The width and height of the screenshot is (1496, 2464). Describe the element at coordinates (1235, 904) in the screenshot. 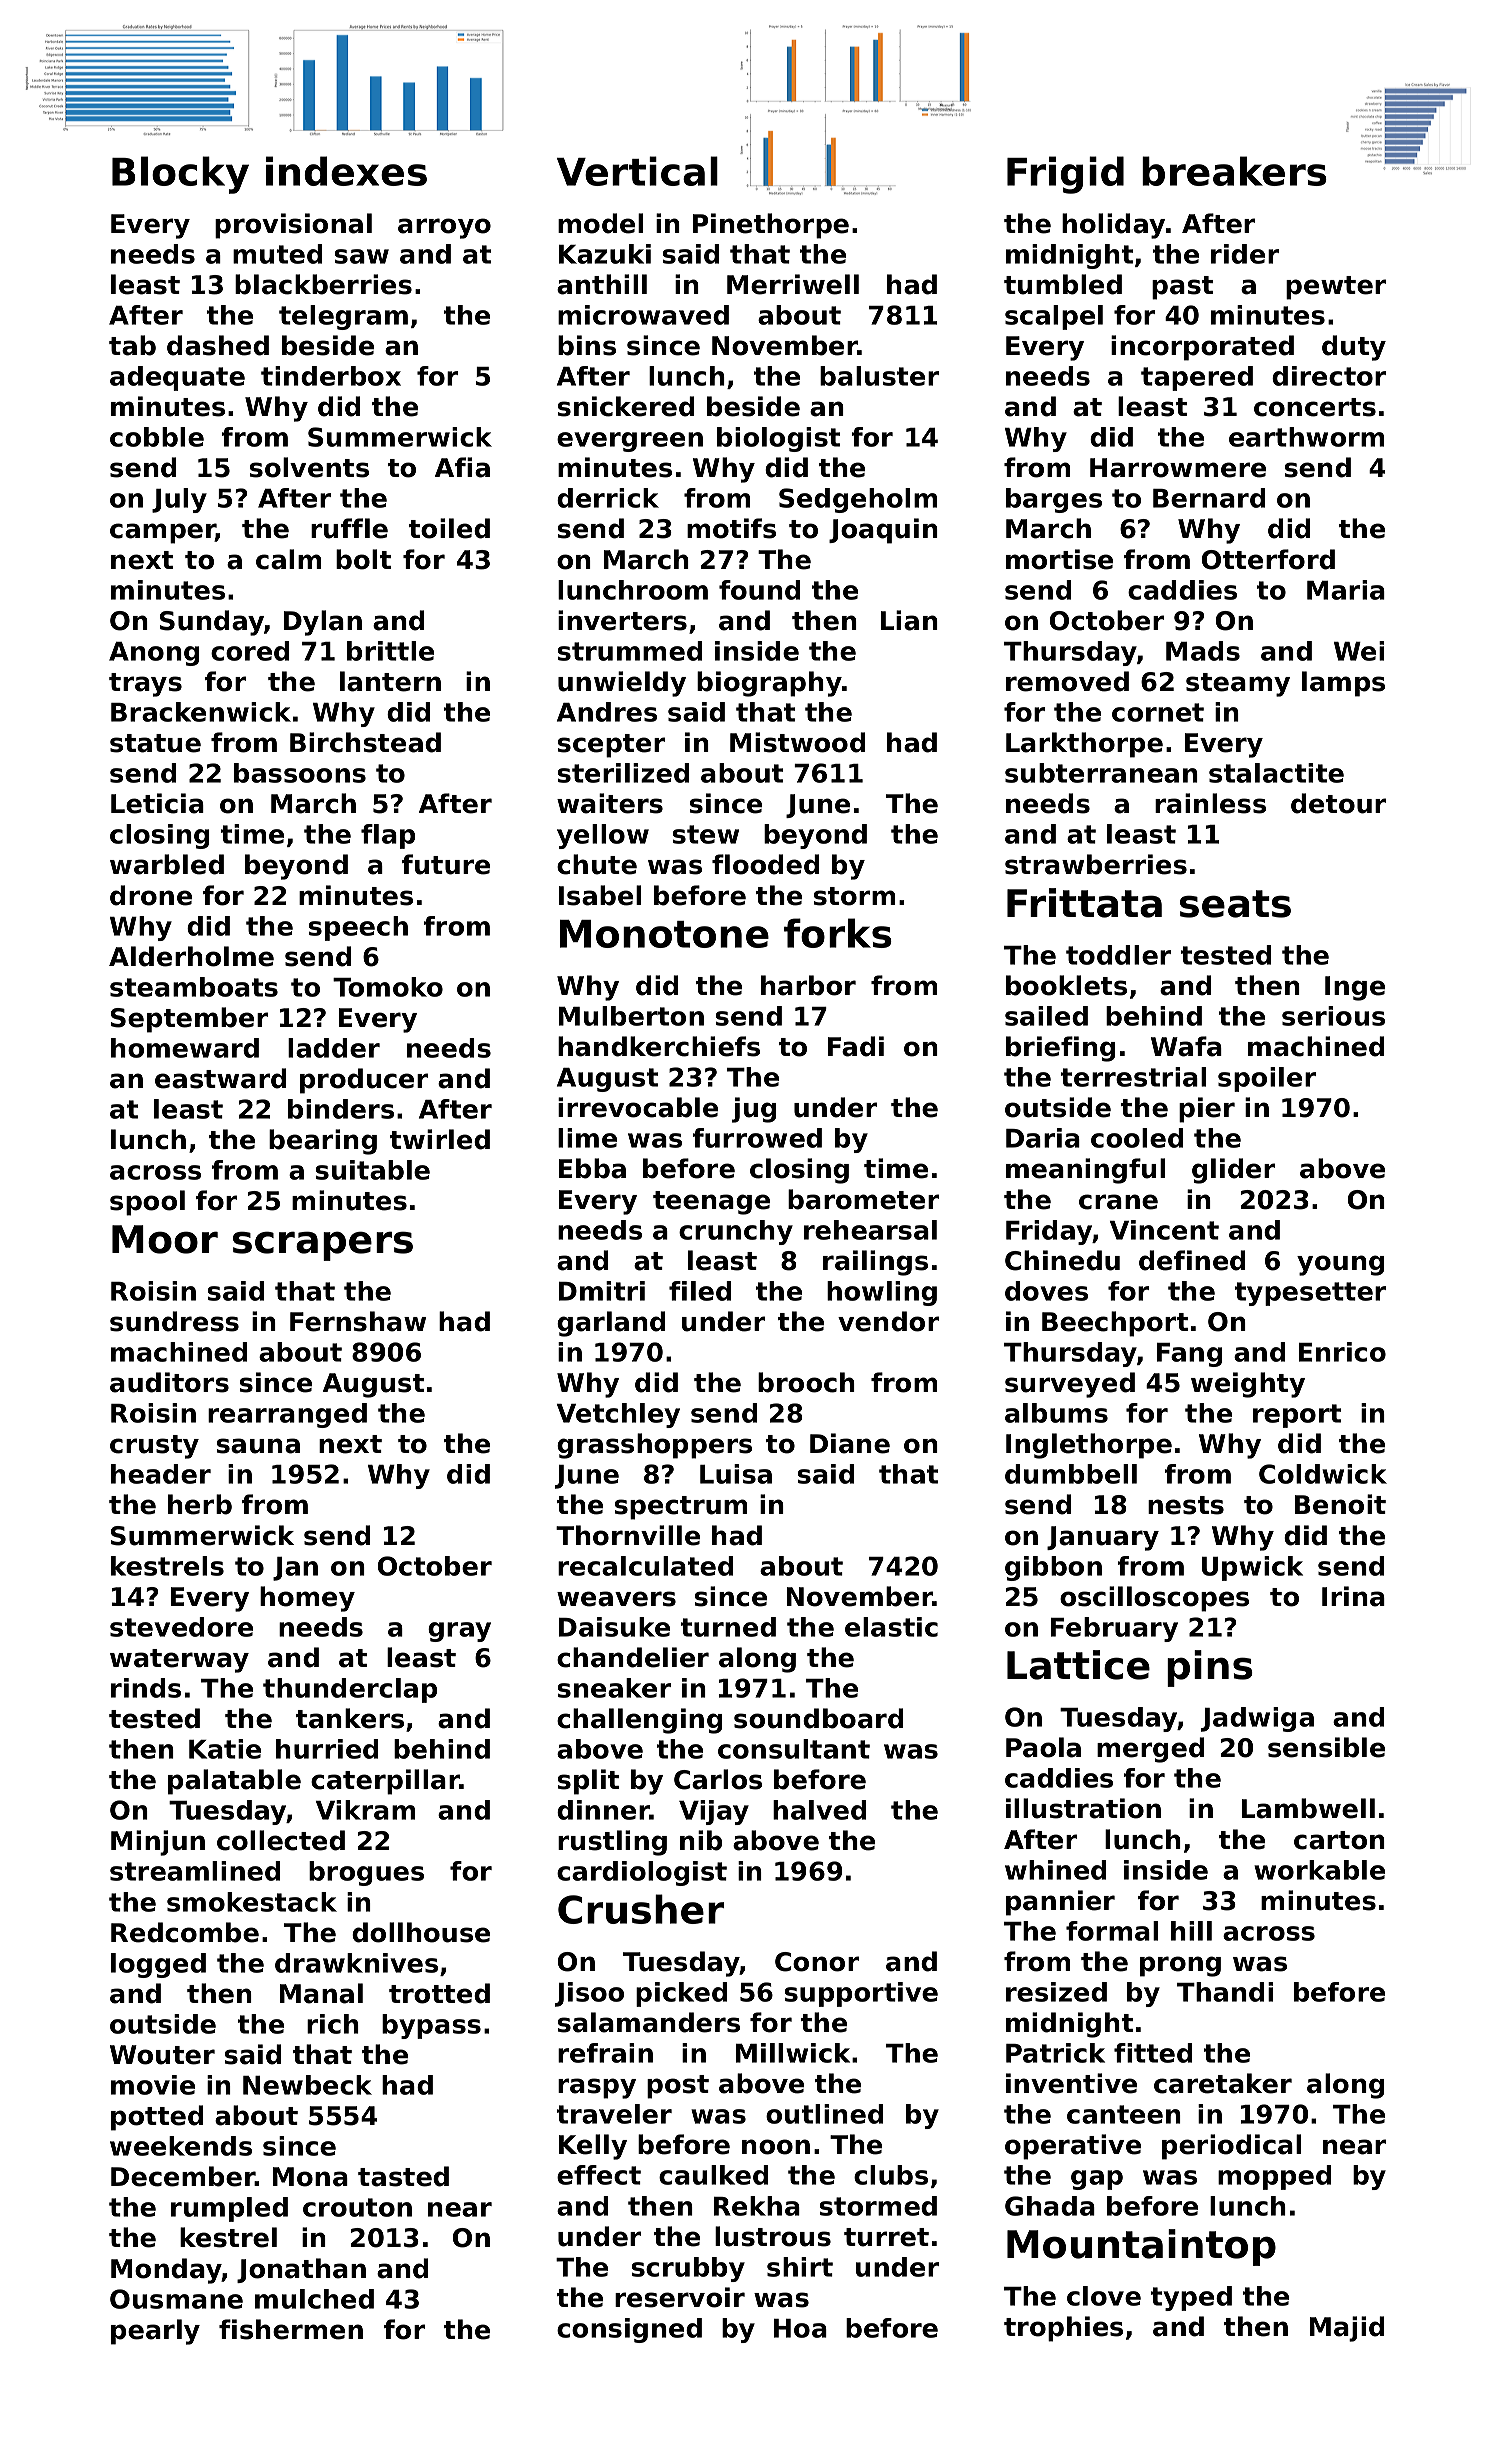

I see `seats` at that location.
